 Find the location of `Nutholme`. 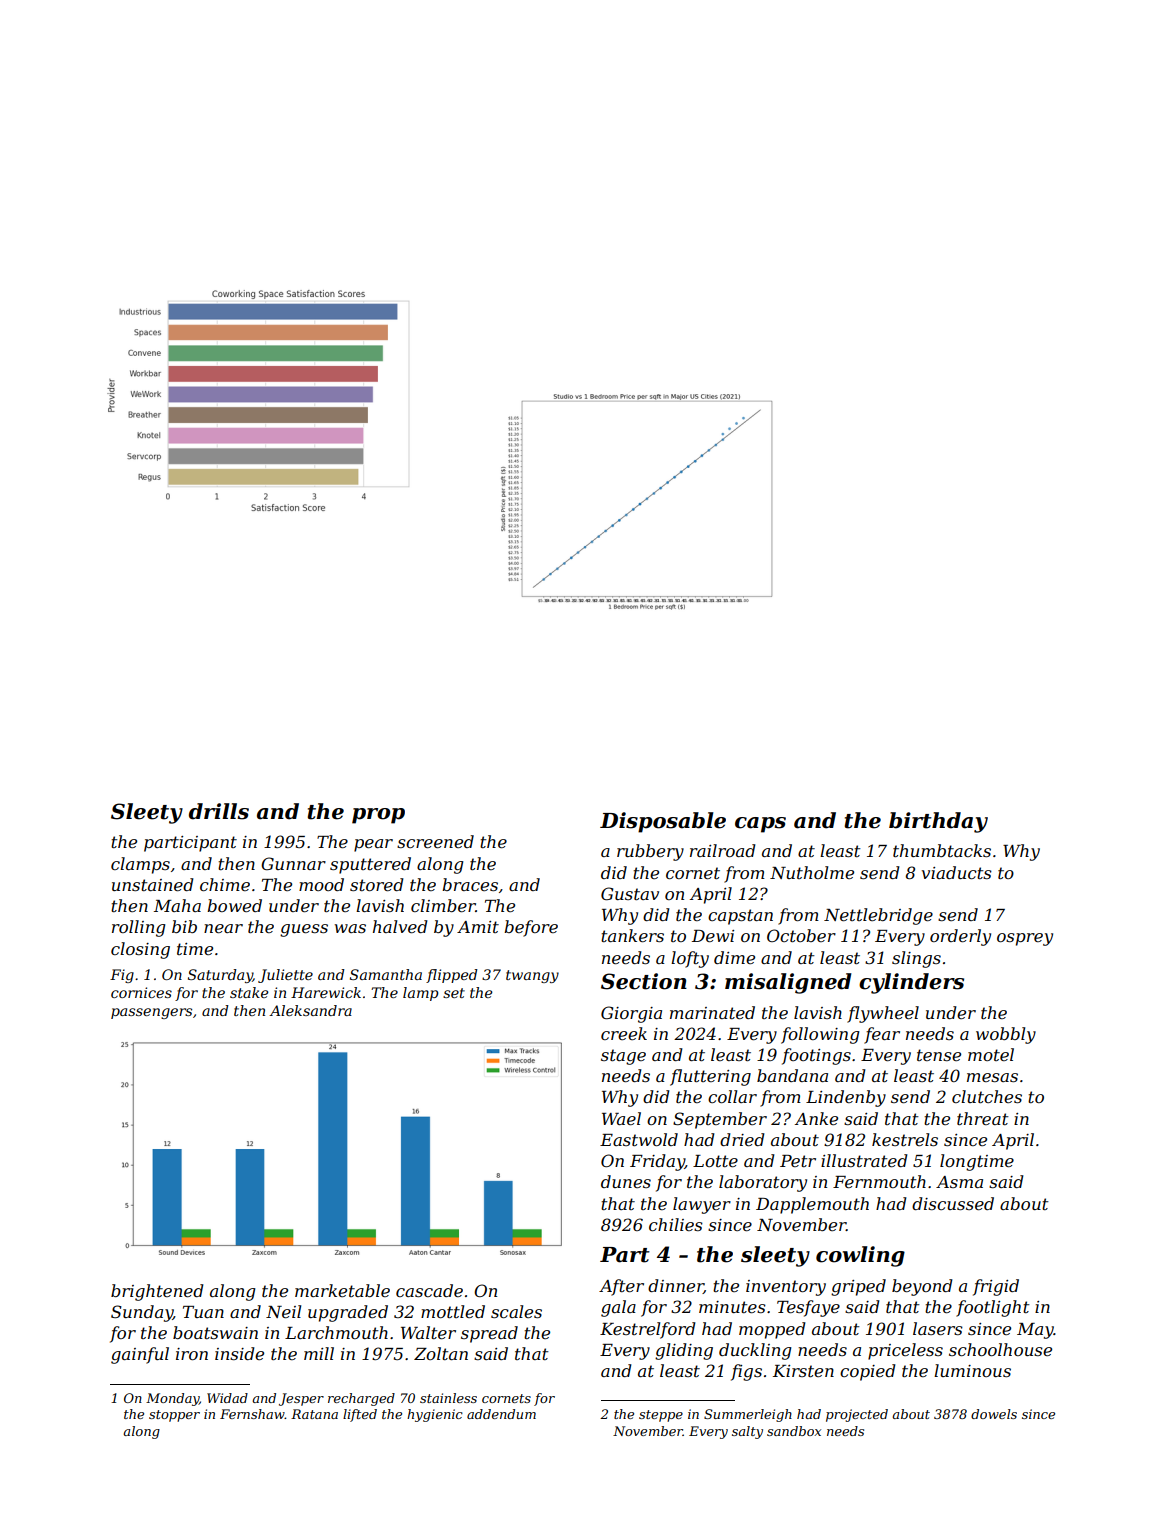

Nutholme is located at coordinates (812, 872).
